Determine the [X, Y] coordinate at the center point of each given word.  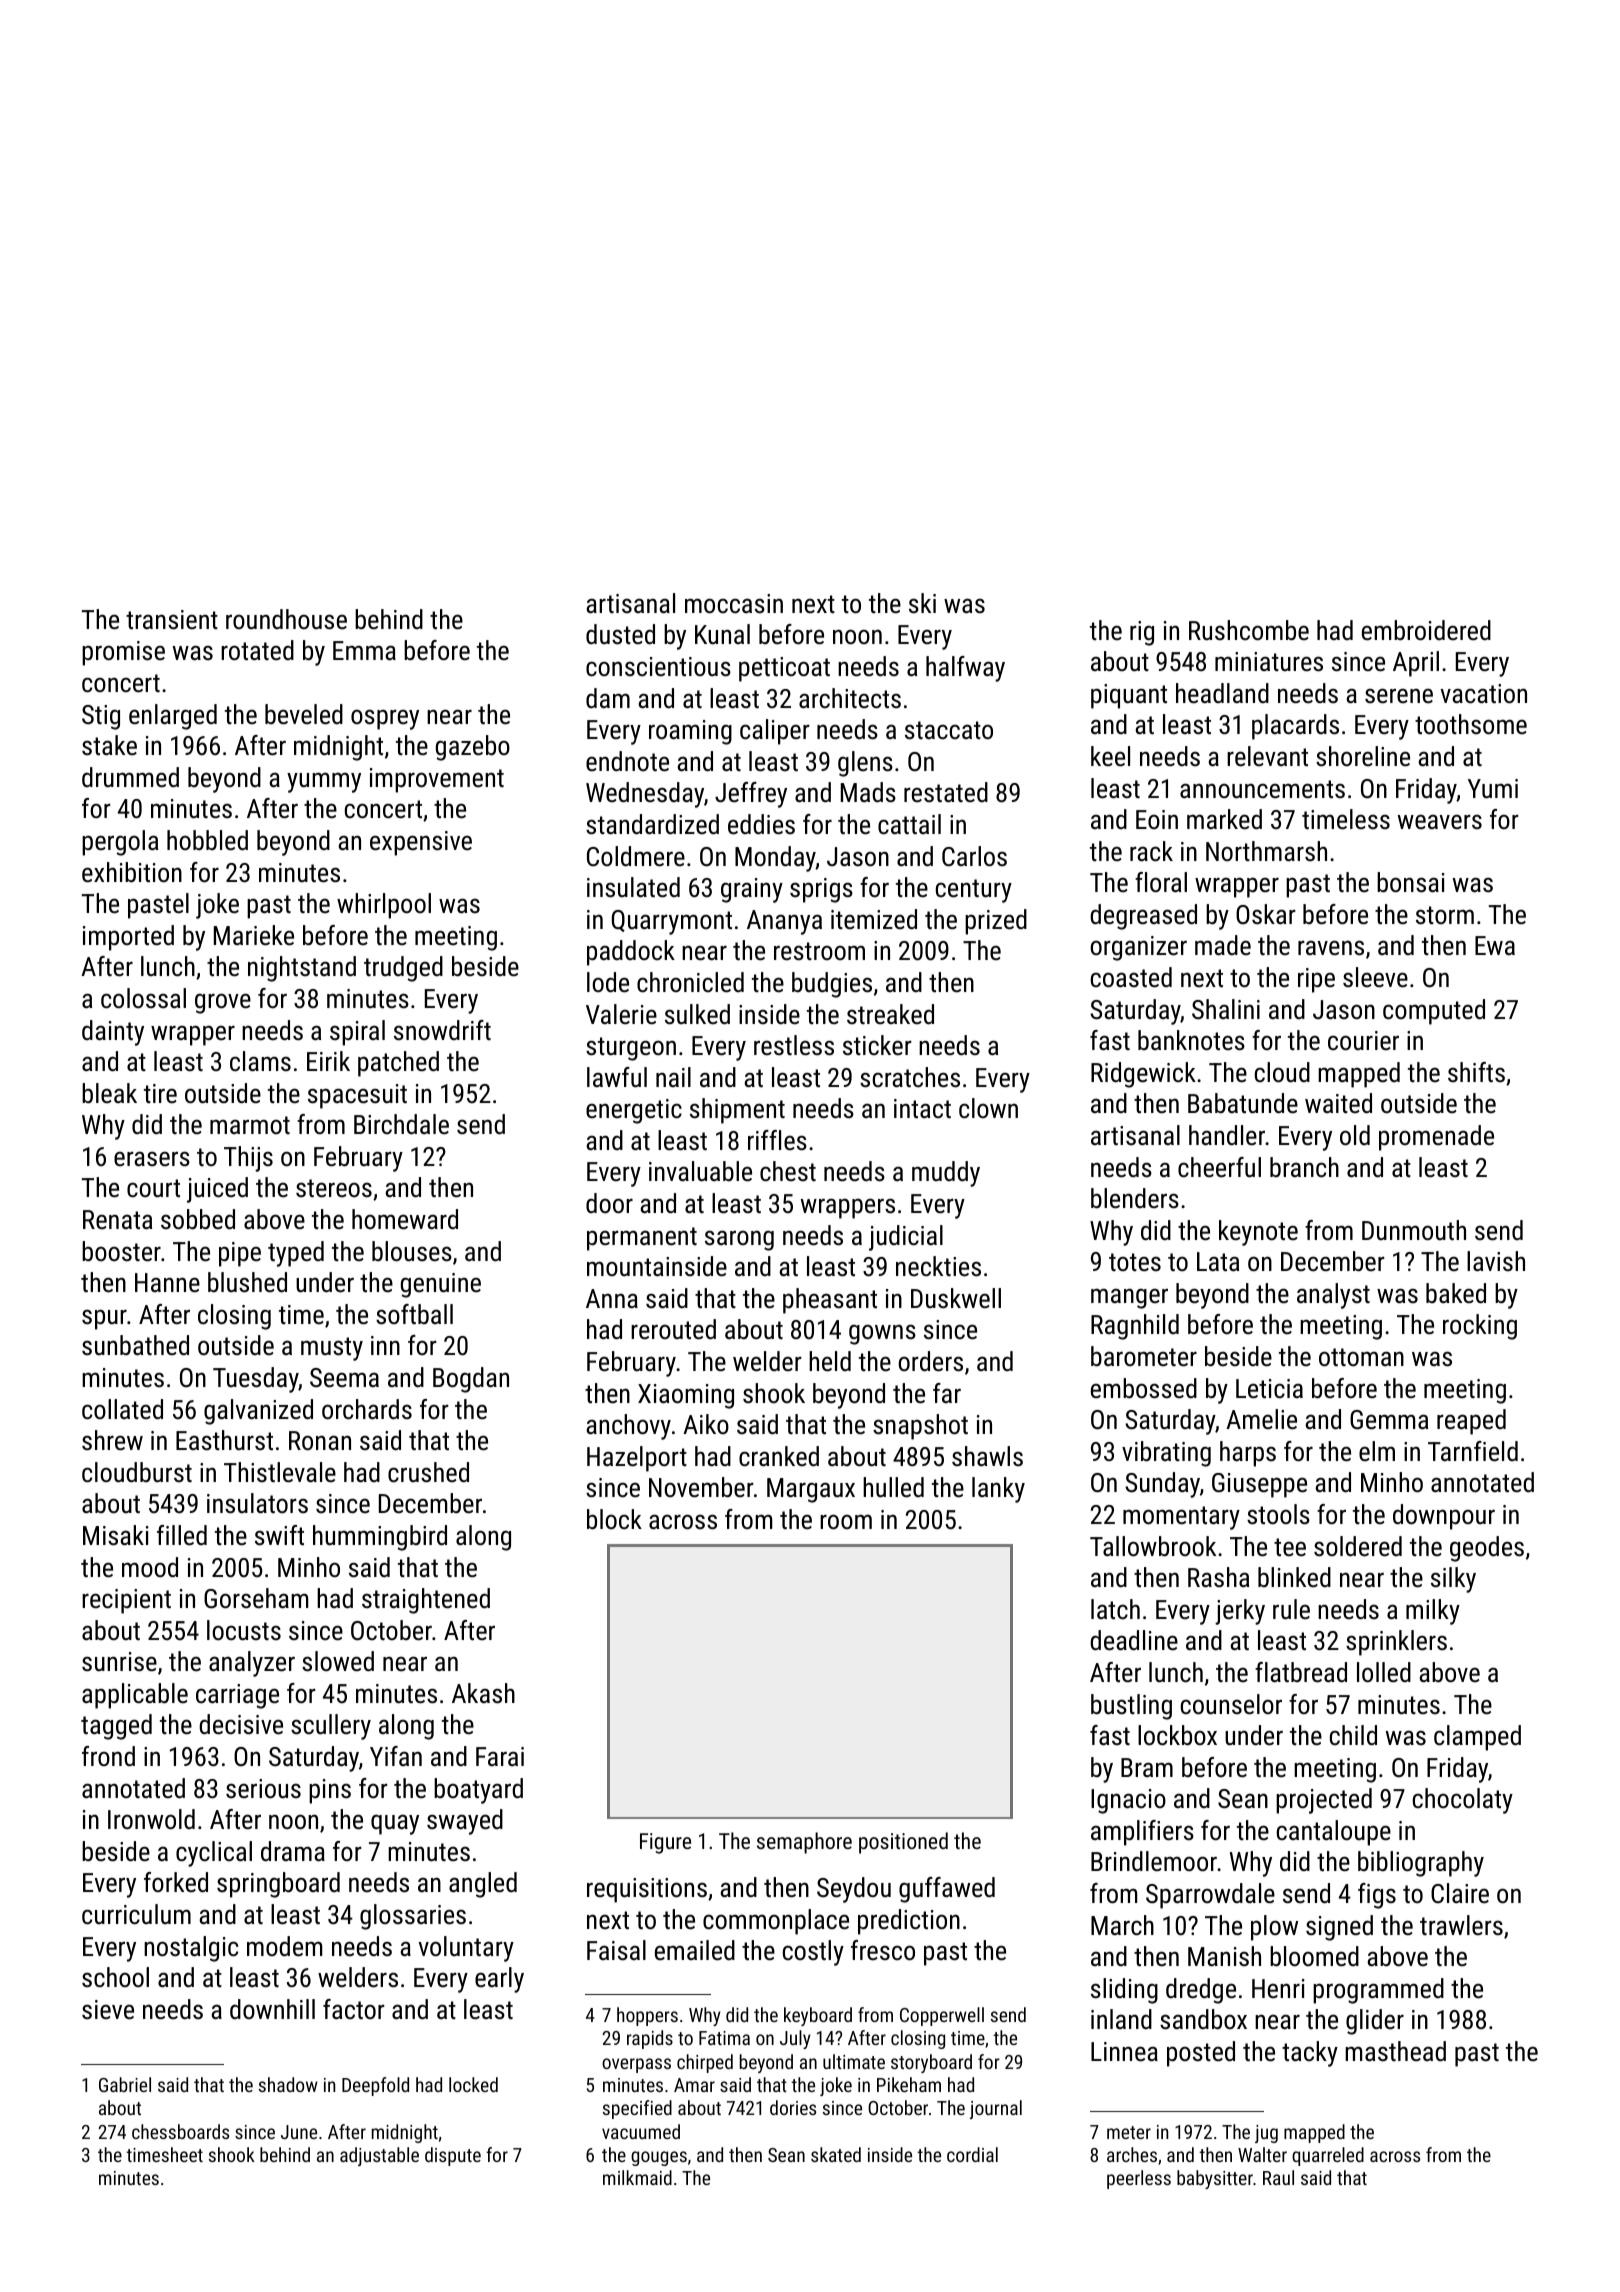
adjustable [379, 2156]
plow [1274, 1928]
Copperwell [942, 2016]
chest [788, 1171]
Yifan [396, 1756]
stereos [334, 1188]
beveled [304, 714]
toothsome [1471, 724]
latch [1115, 1609]
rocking [1480, 1327]
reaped [1471, 1422]
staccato [949, 730]
